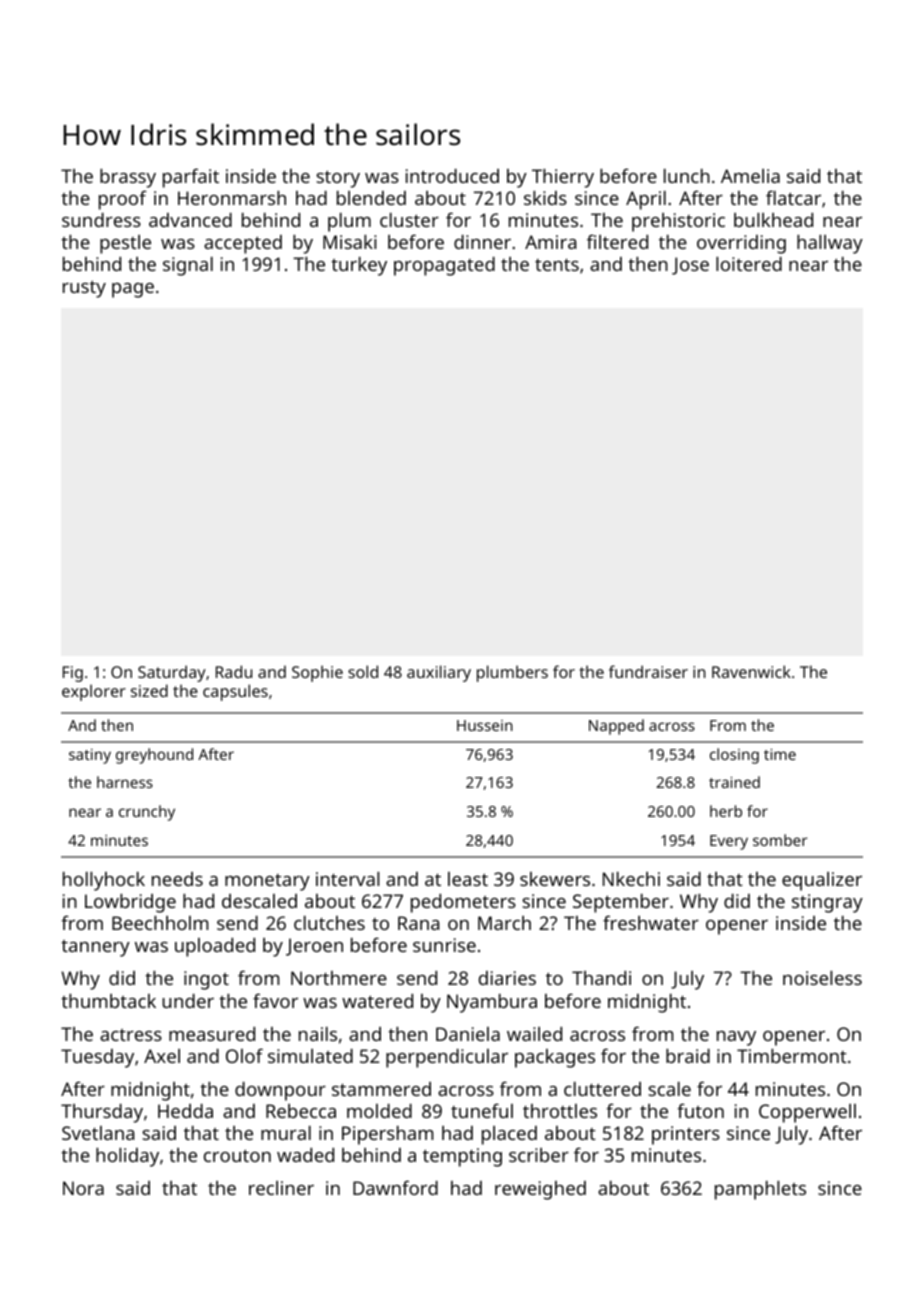 The image size is (924, 1311). What do you see at coordinates (749, 264) in the page?
I see `loitered` at bounding box center [749, 264].
